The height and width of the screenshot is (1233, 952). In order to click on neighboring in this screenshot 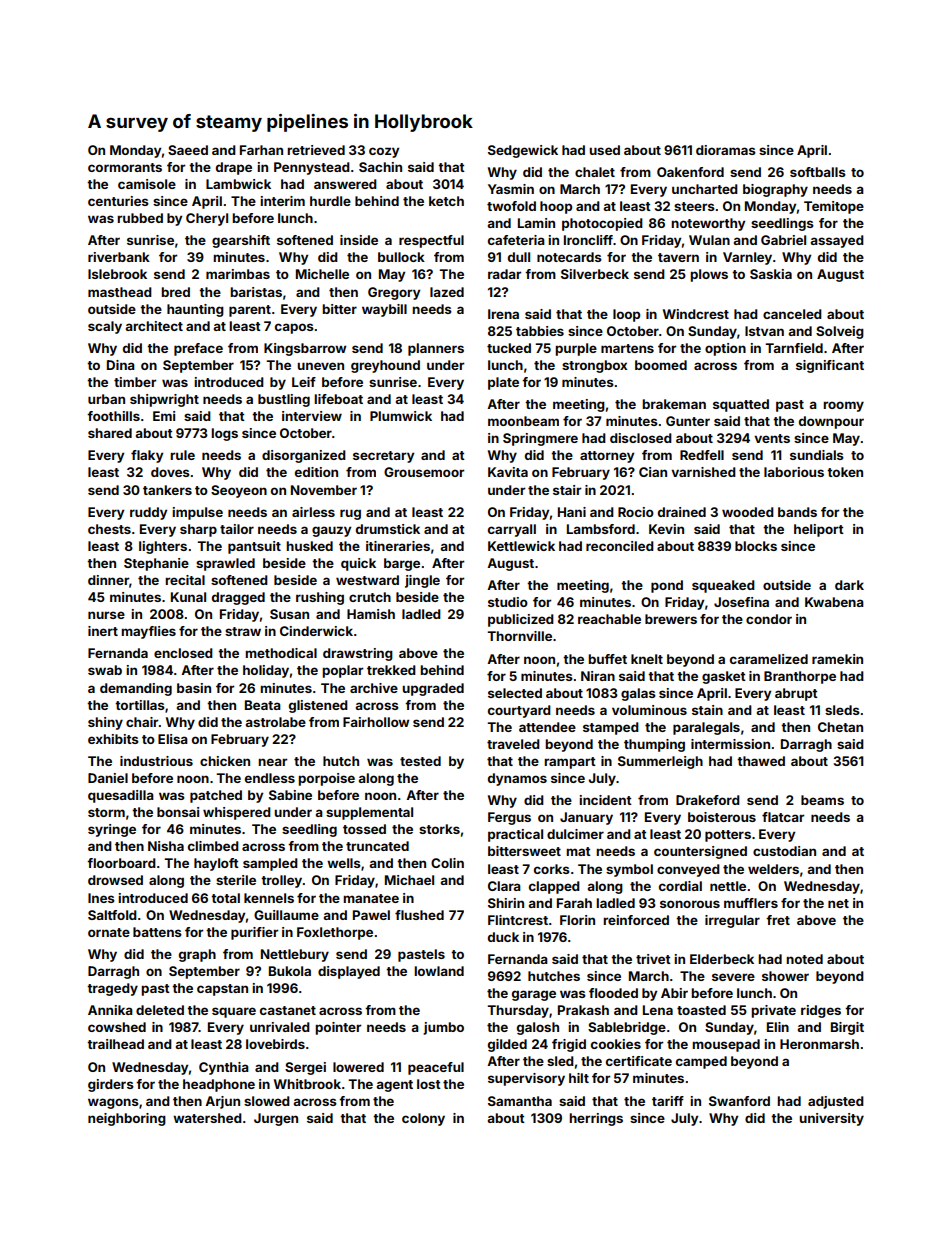, I will do `click(127, 1119)`.
